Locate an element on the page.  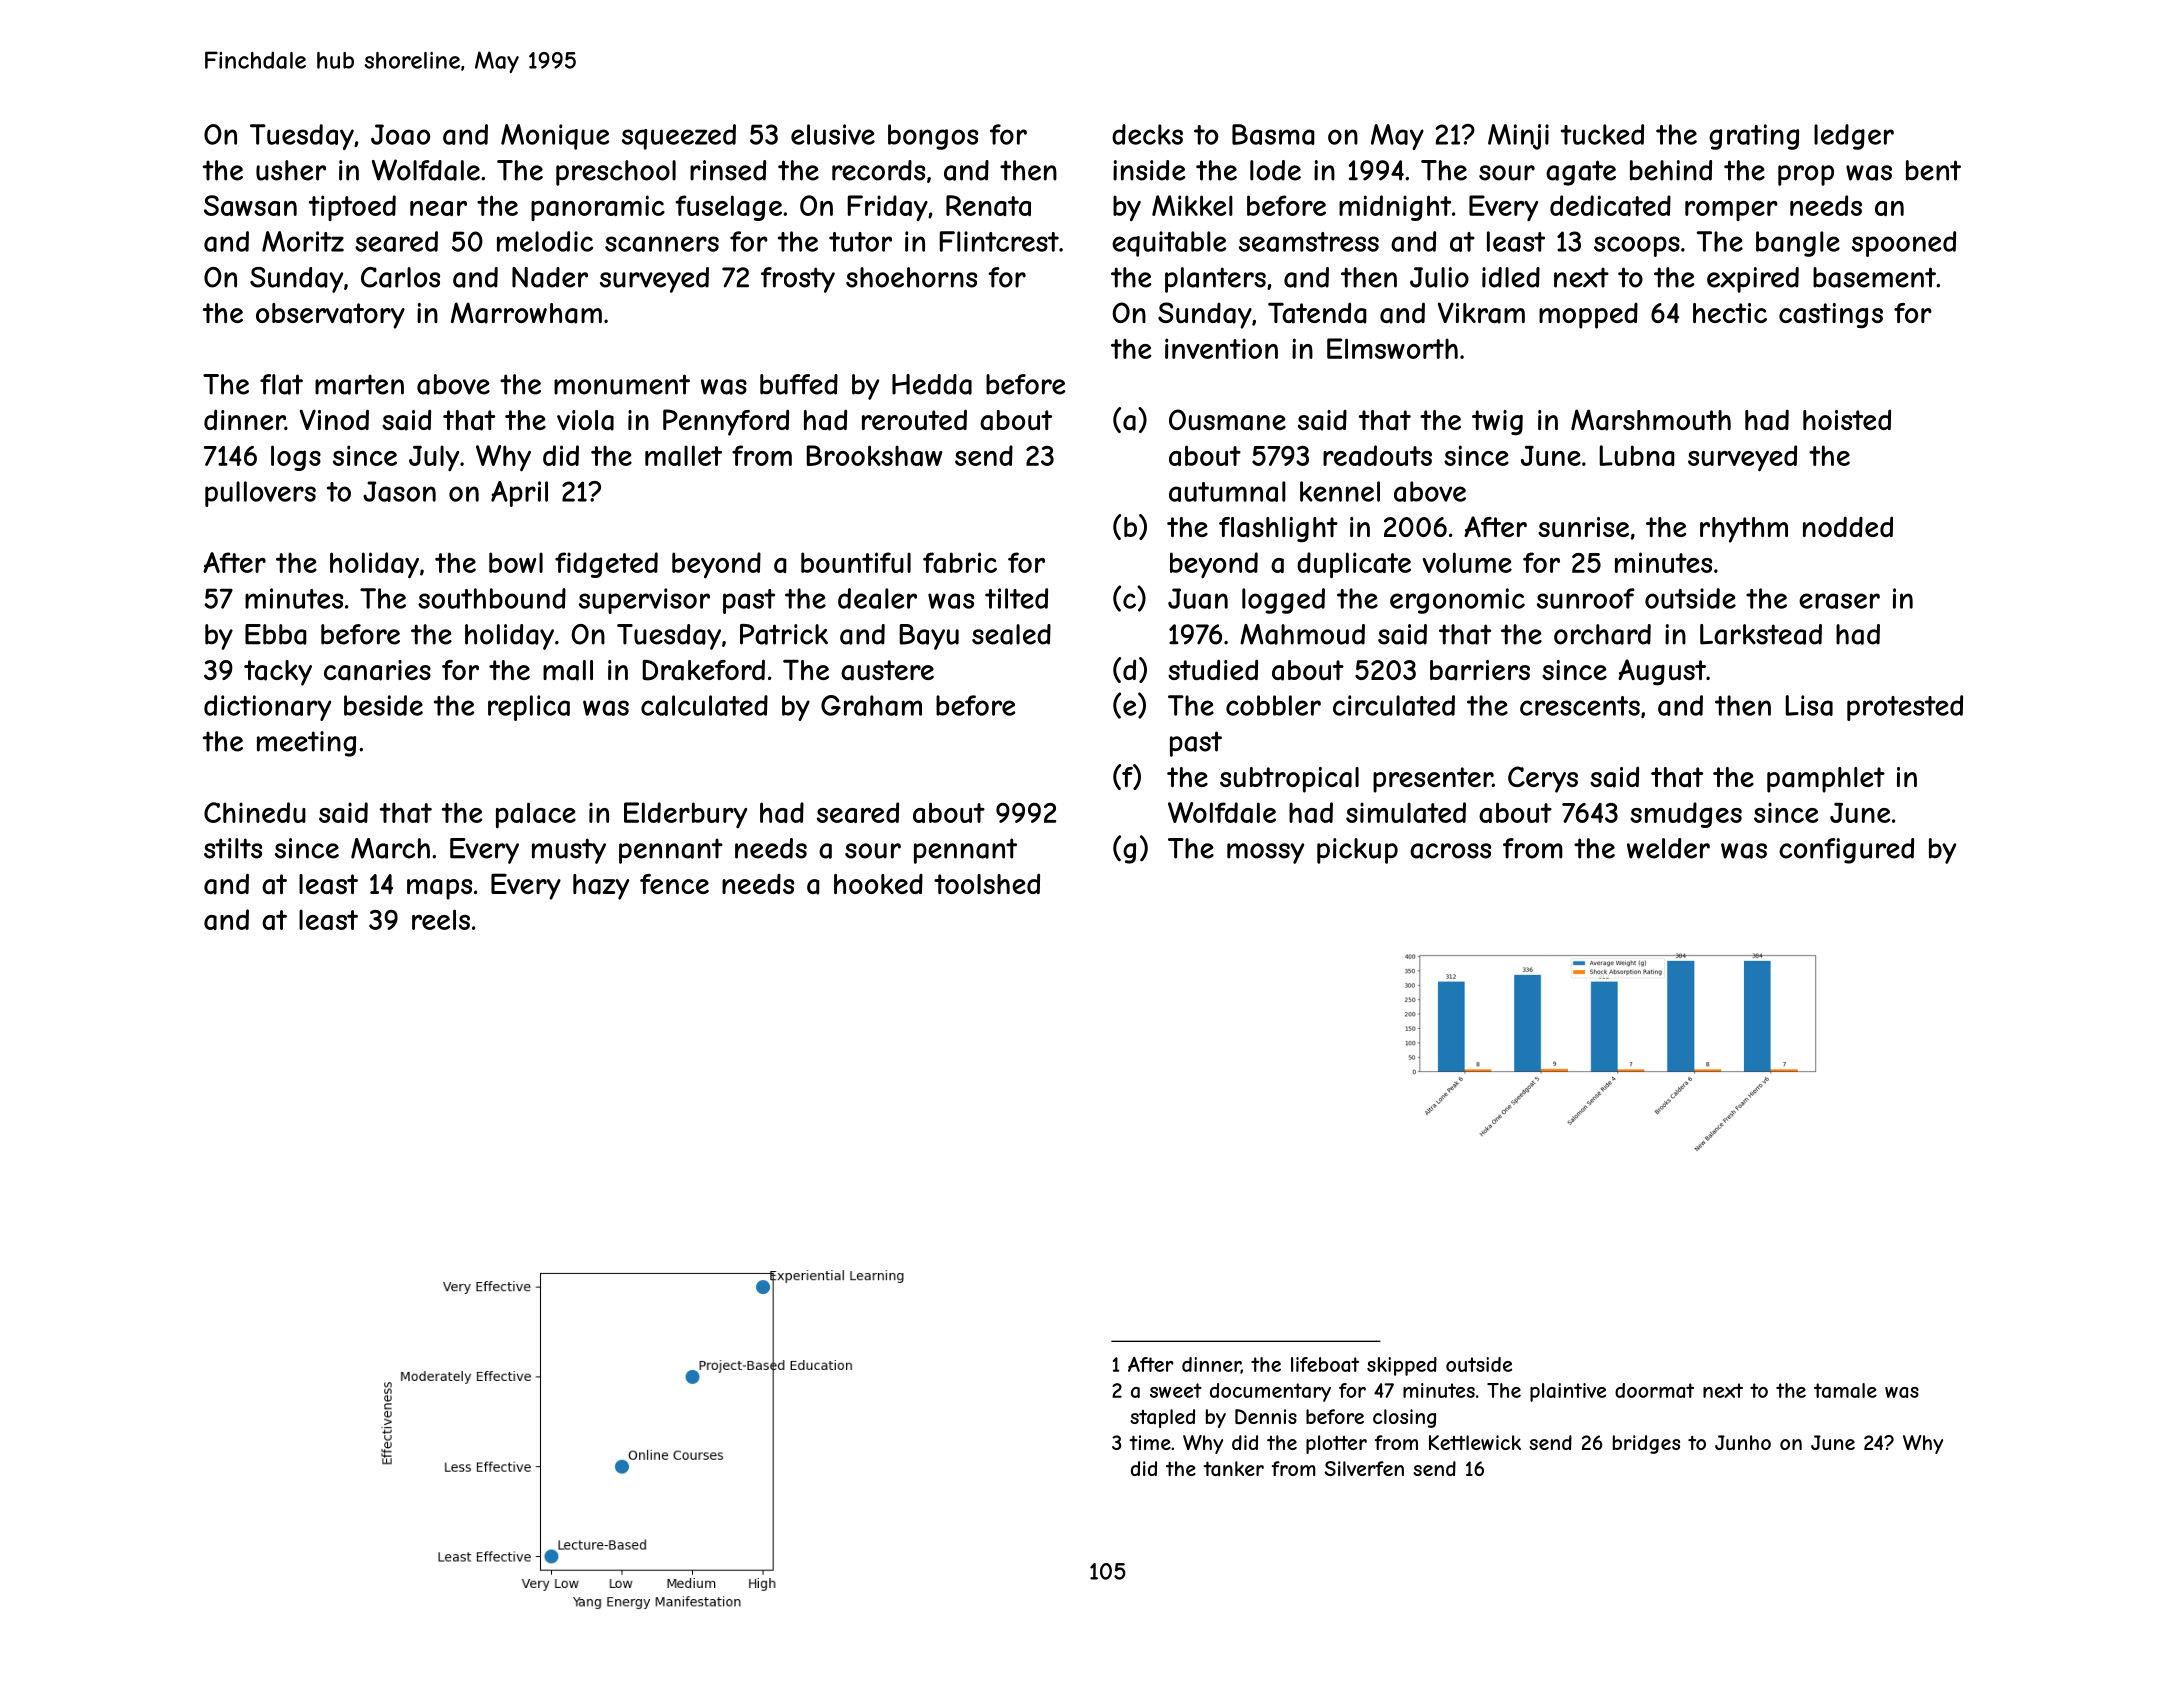
barriers is located at coordinates (1480, 670).
